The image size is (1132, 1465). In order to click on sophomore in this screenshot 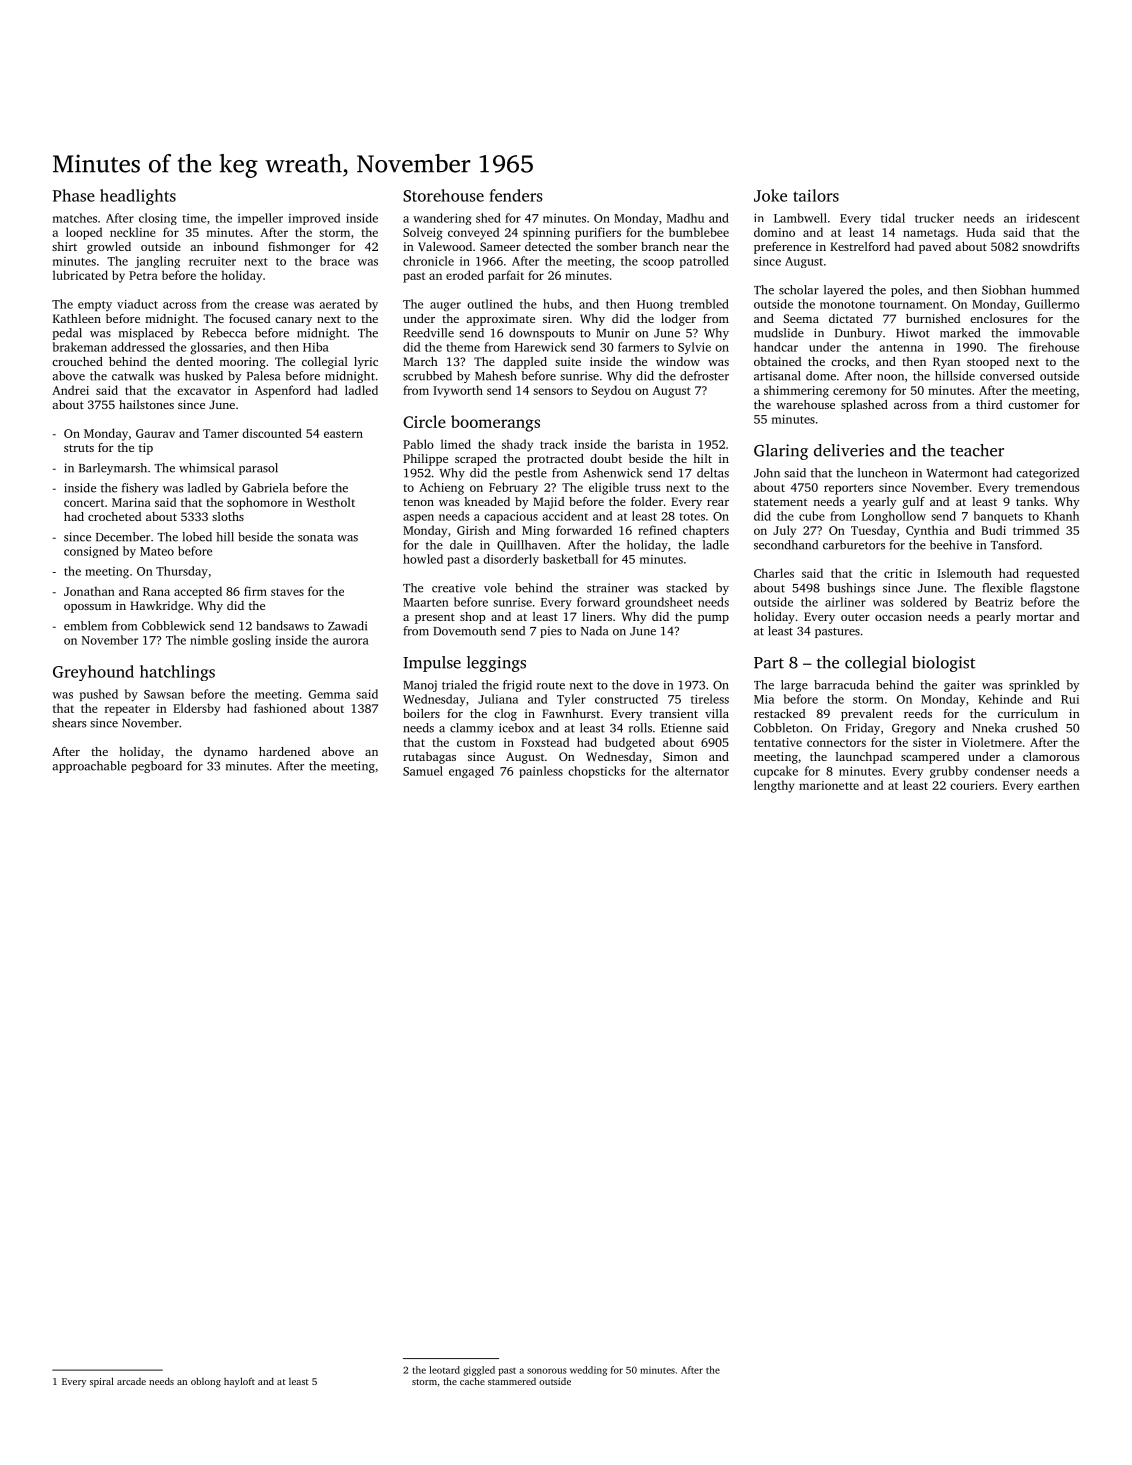, I will do `click(257, 503)`.
